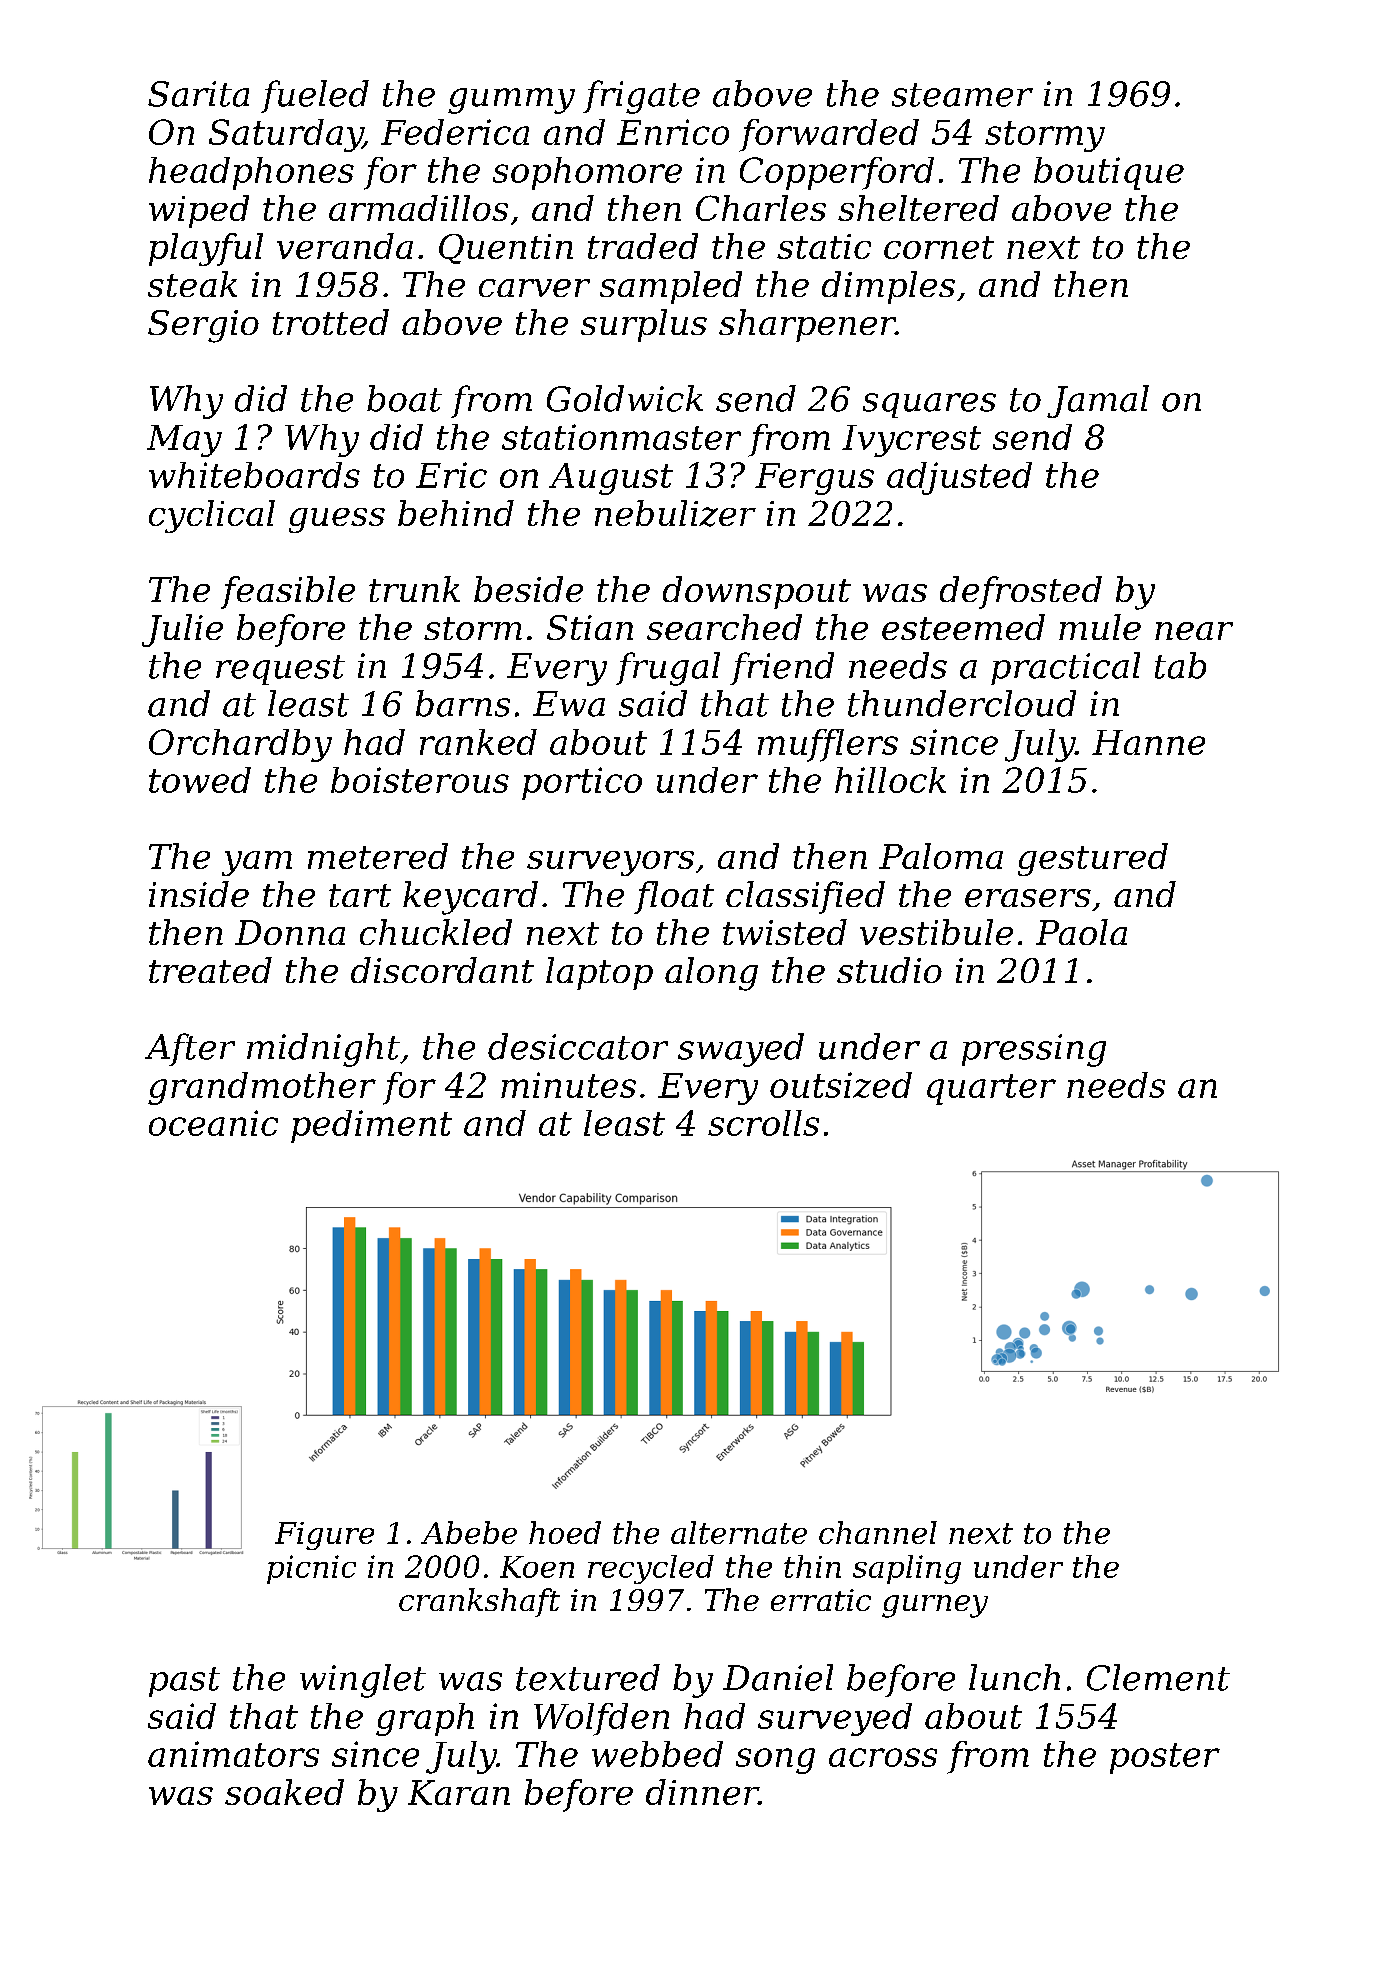 The height and width of the image is (1969, 1386). Describe the element at coordinates (702, 1792) in the image. I see `dinner` at that location.
